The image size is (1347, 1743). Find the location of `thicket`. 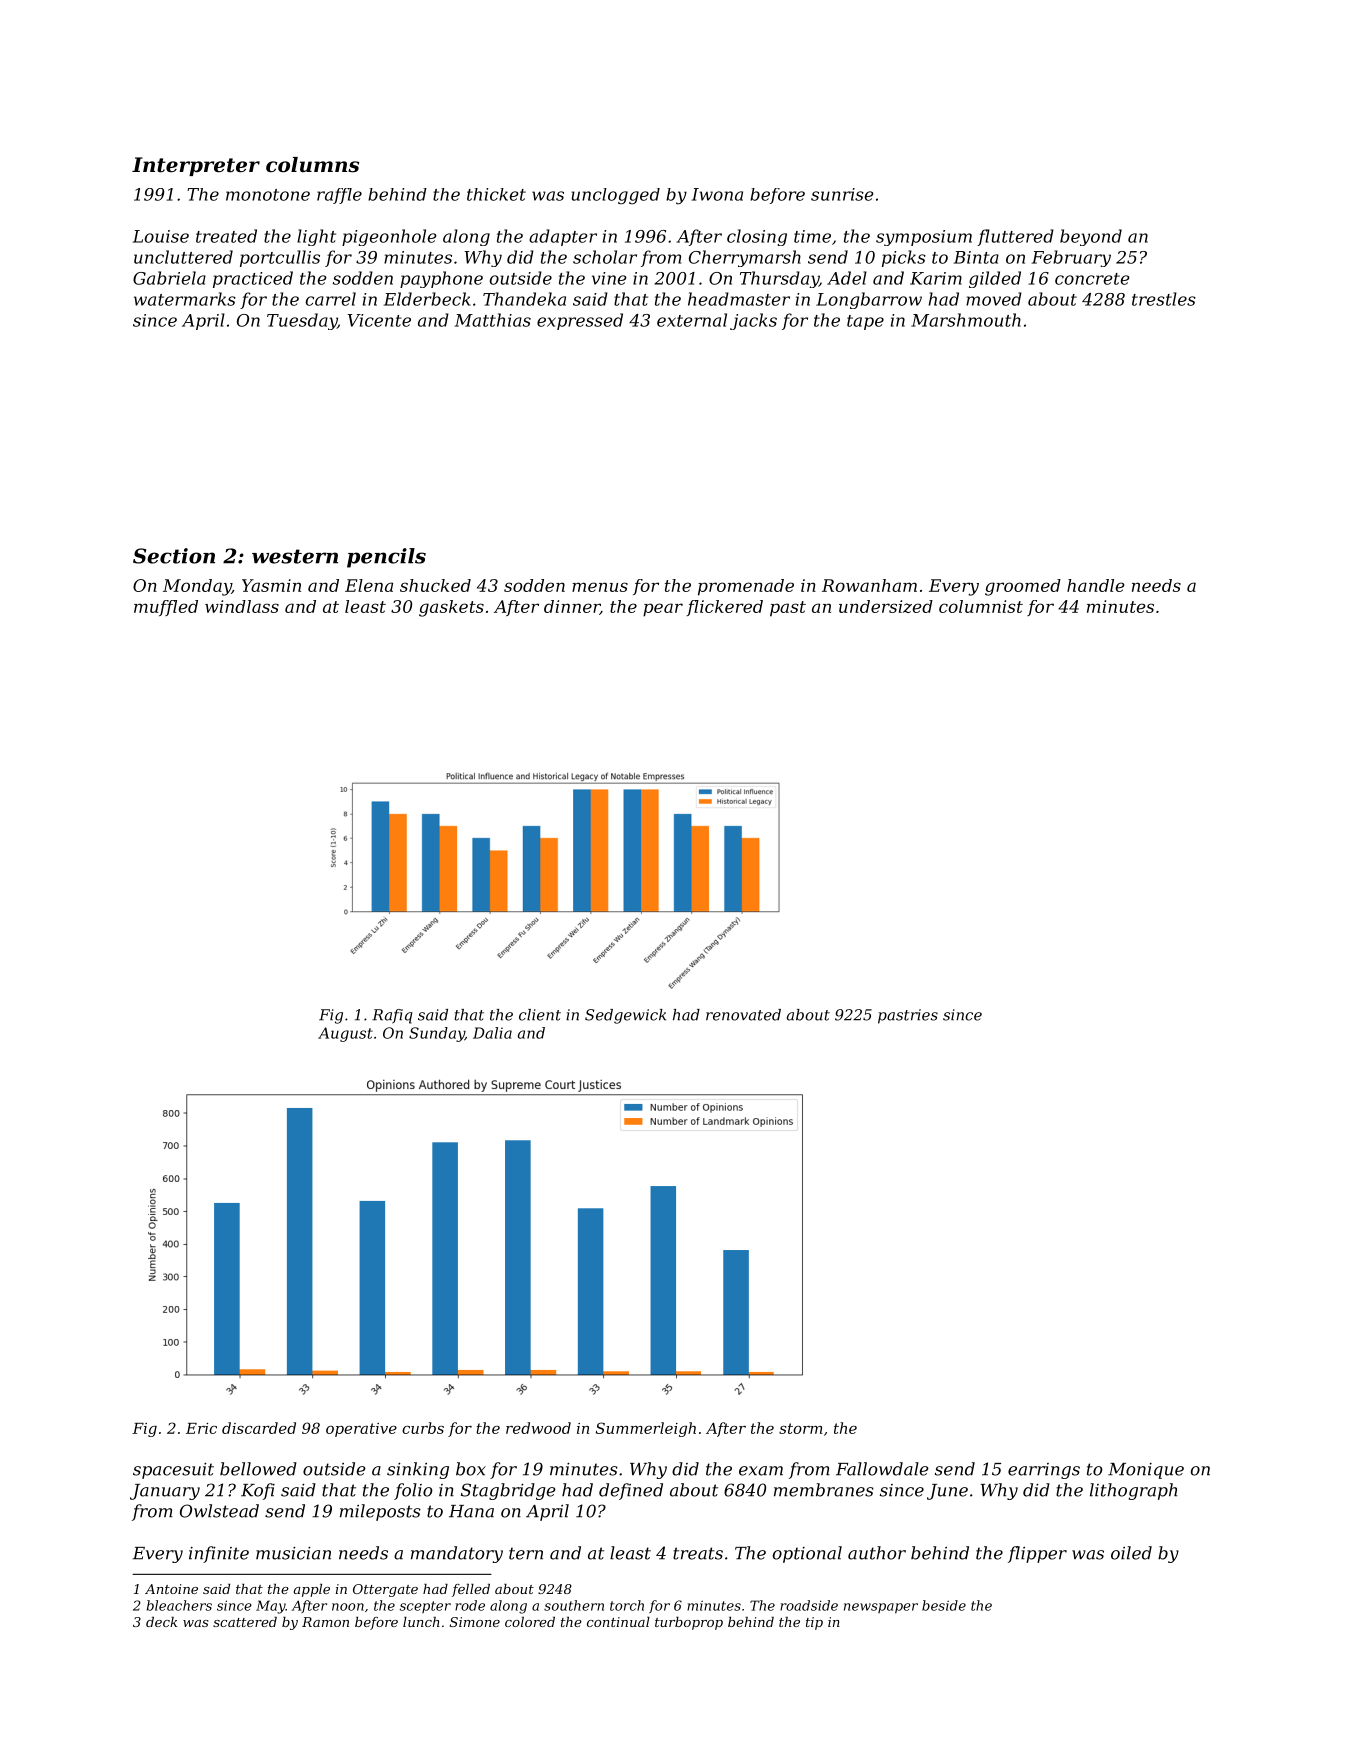

thicket is located at coordinates (496, 194).
